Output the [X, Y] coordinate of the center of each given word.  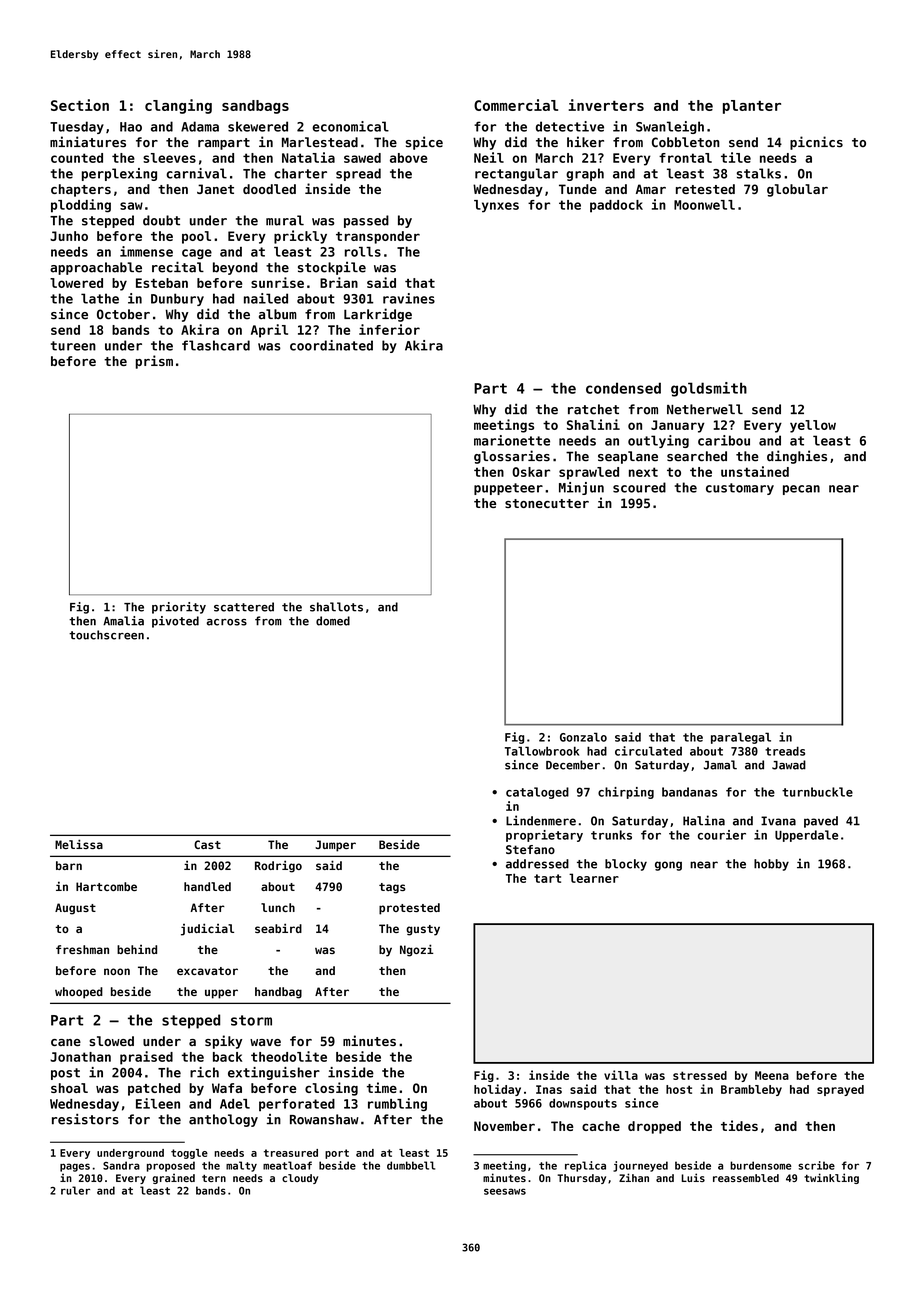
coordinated [331, 345]
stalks [759, 173]
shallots [336, 607]
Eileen [158, 1103]
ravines [409, 298]
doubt [161, 220]
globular [797, 190]
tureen [73, 346]
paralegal [741, 738]
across [227, 622]
